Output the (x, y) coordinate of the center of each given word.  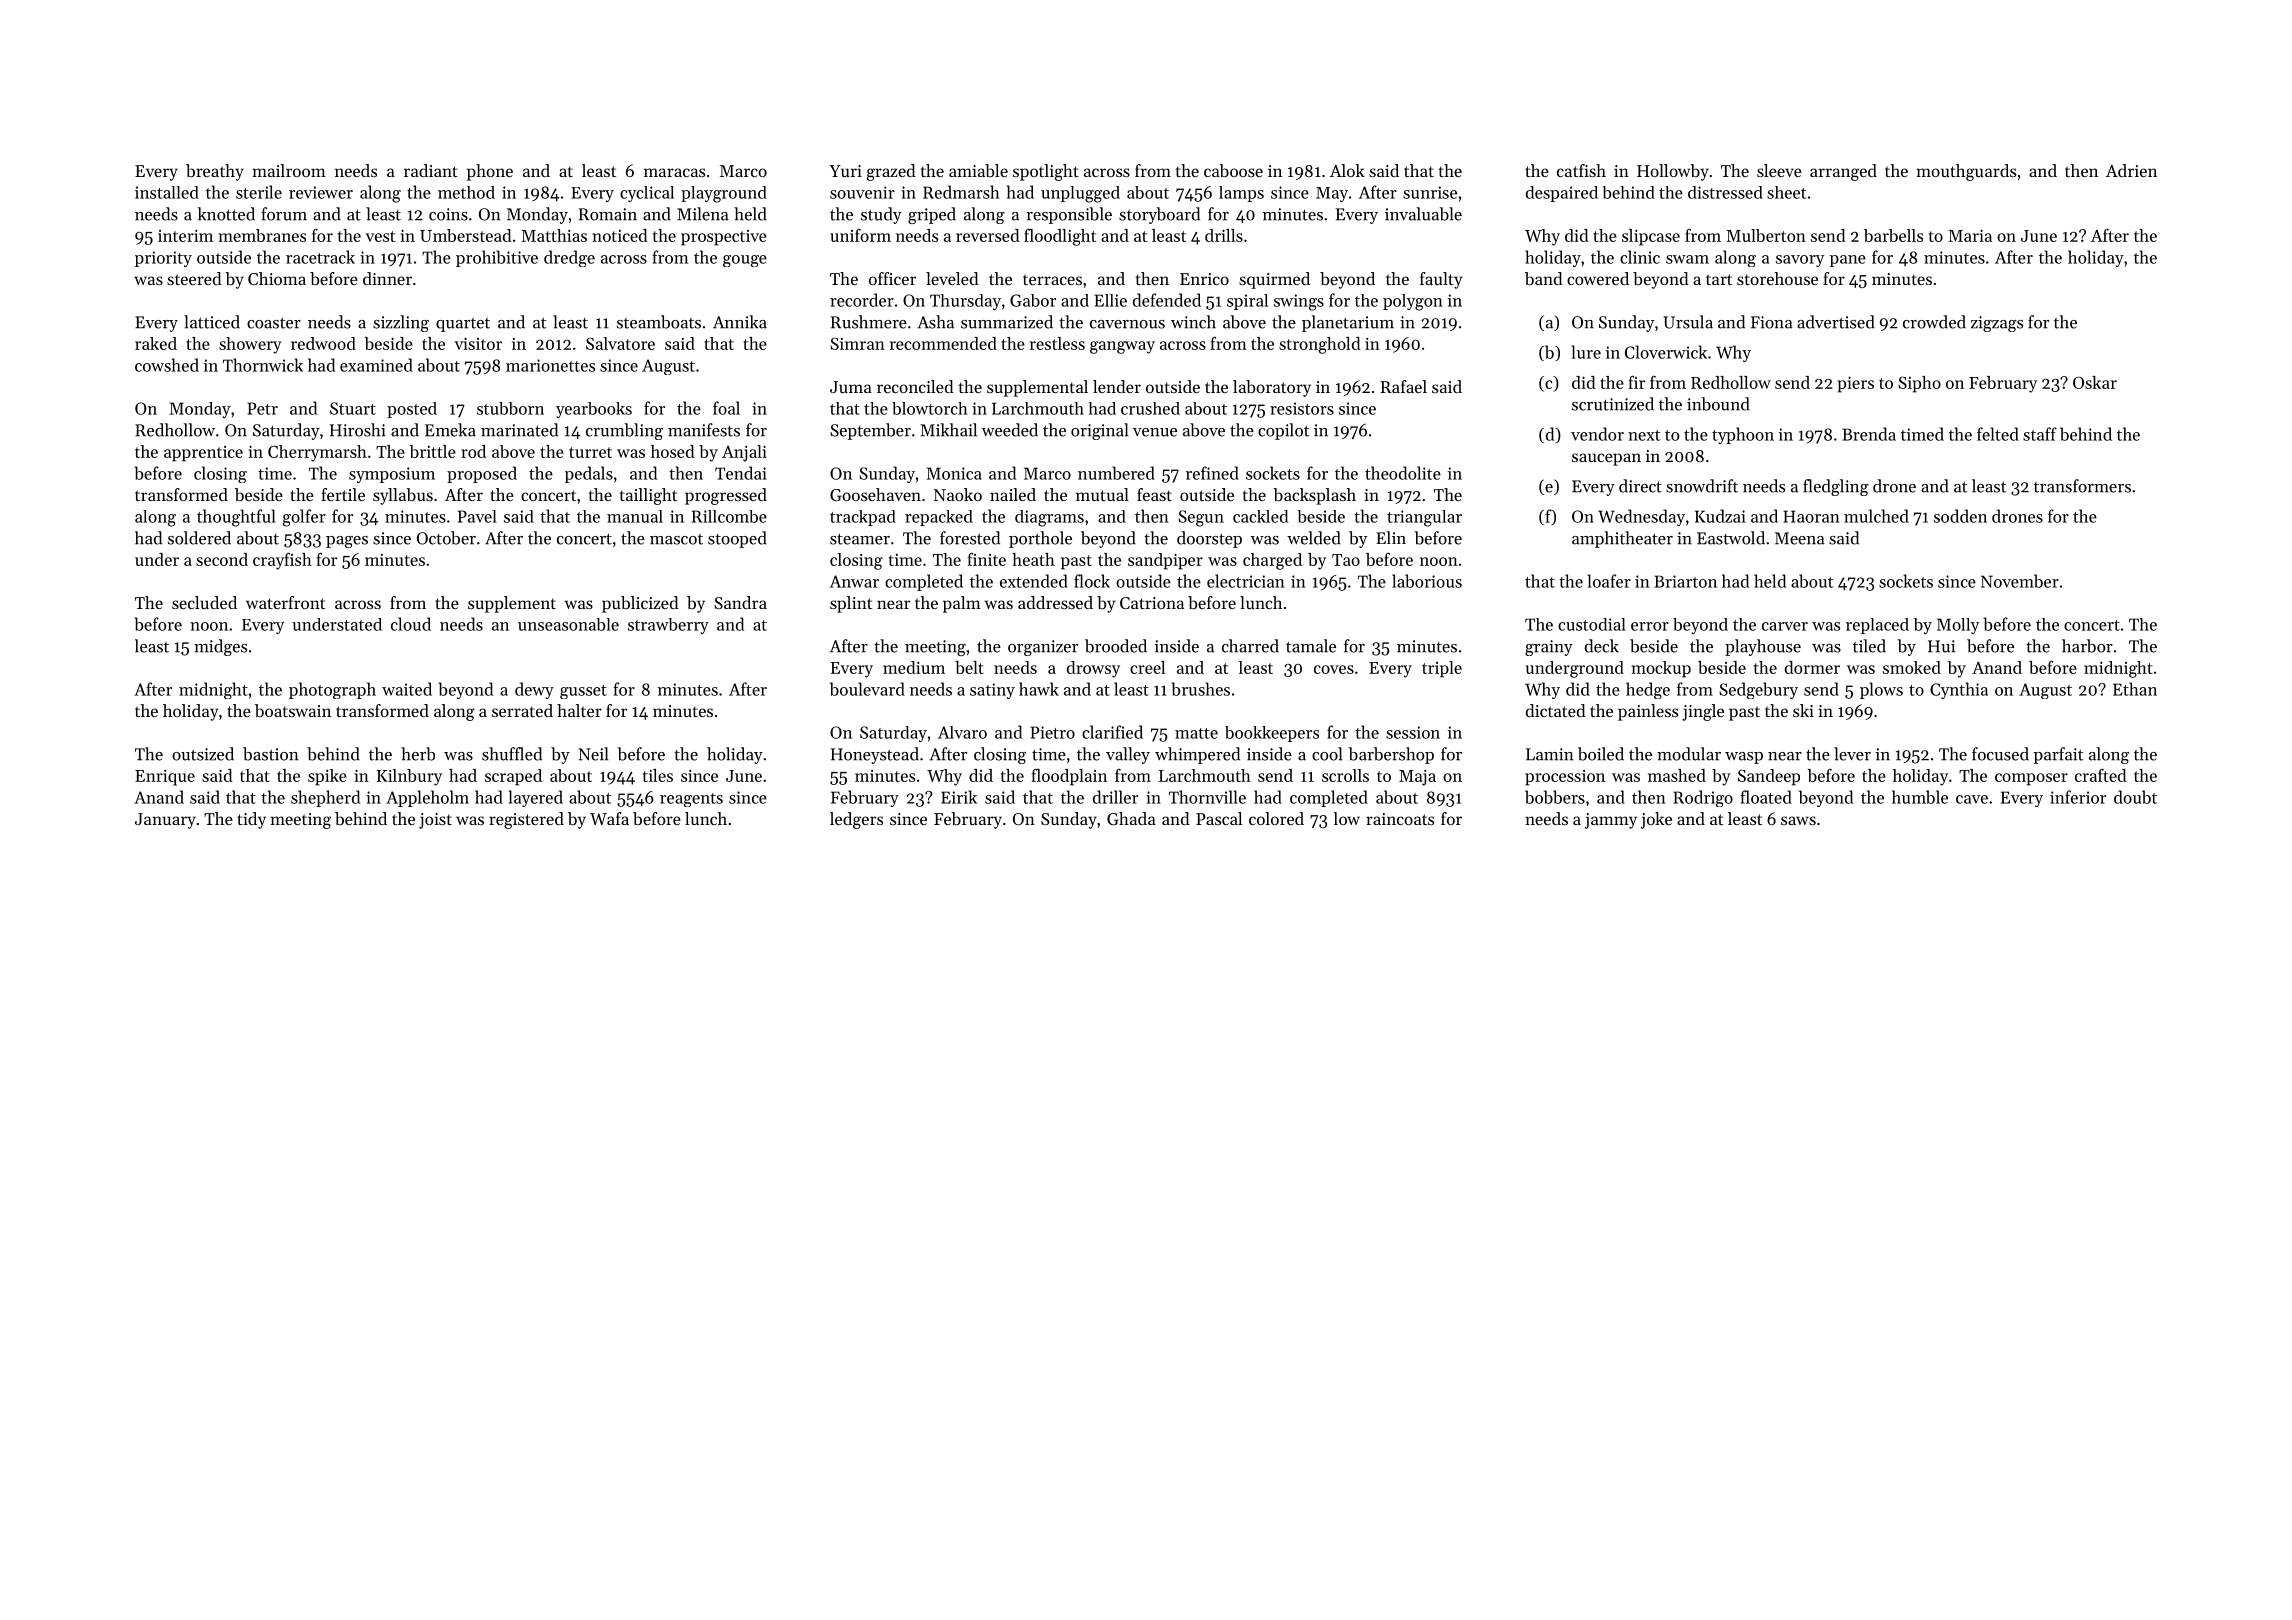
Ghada (1131, 818)
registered (526, 820)
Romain (608, 214)
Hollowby (1673, 172)
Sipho (1919, 384)
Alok (1347, 170)
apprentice (203, 454)
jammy (1611, 821)
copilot (1283, 431)
